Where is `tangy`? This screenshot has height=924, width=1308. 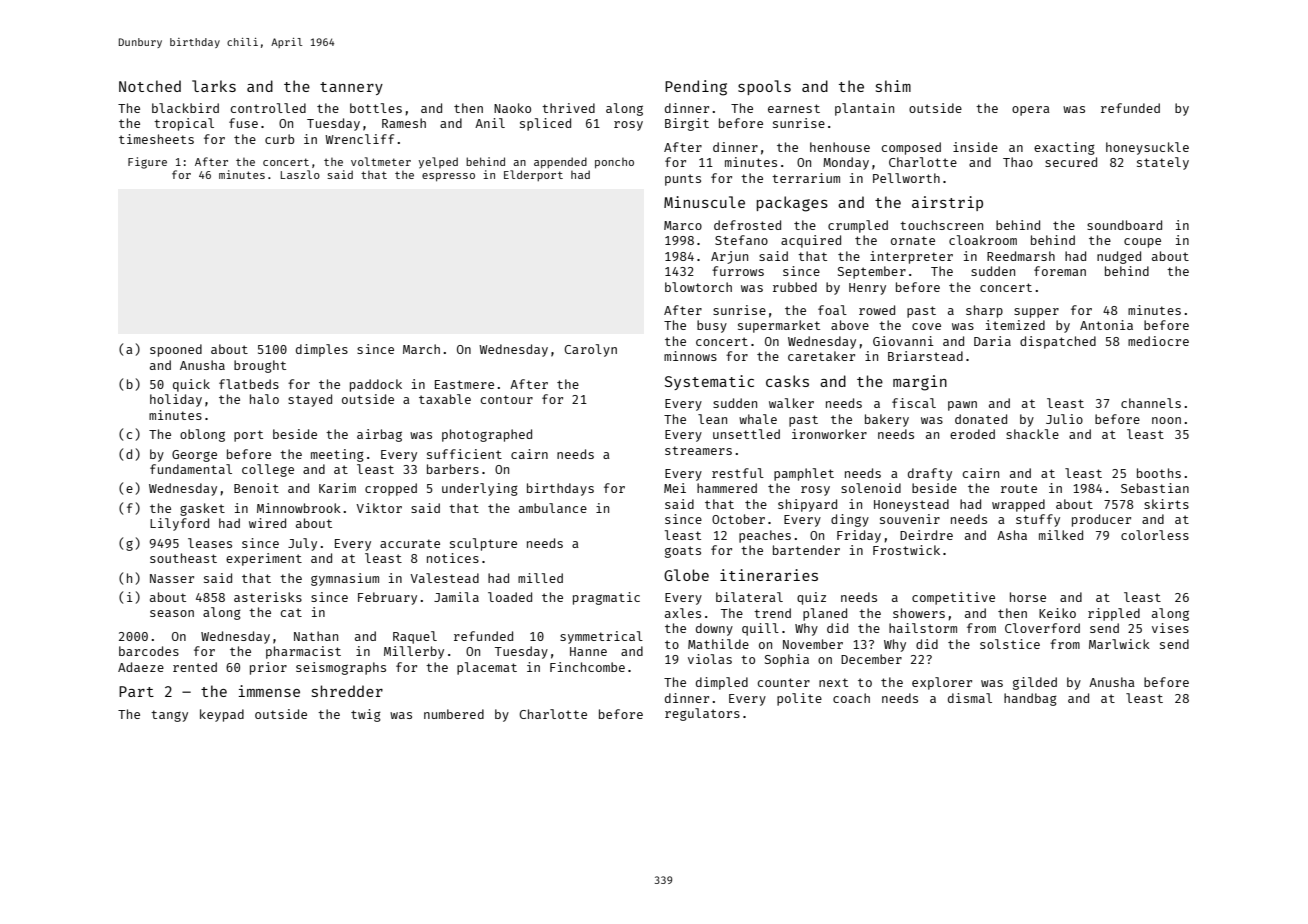
tangy is located at coordinates (169, 716).
